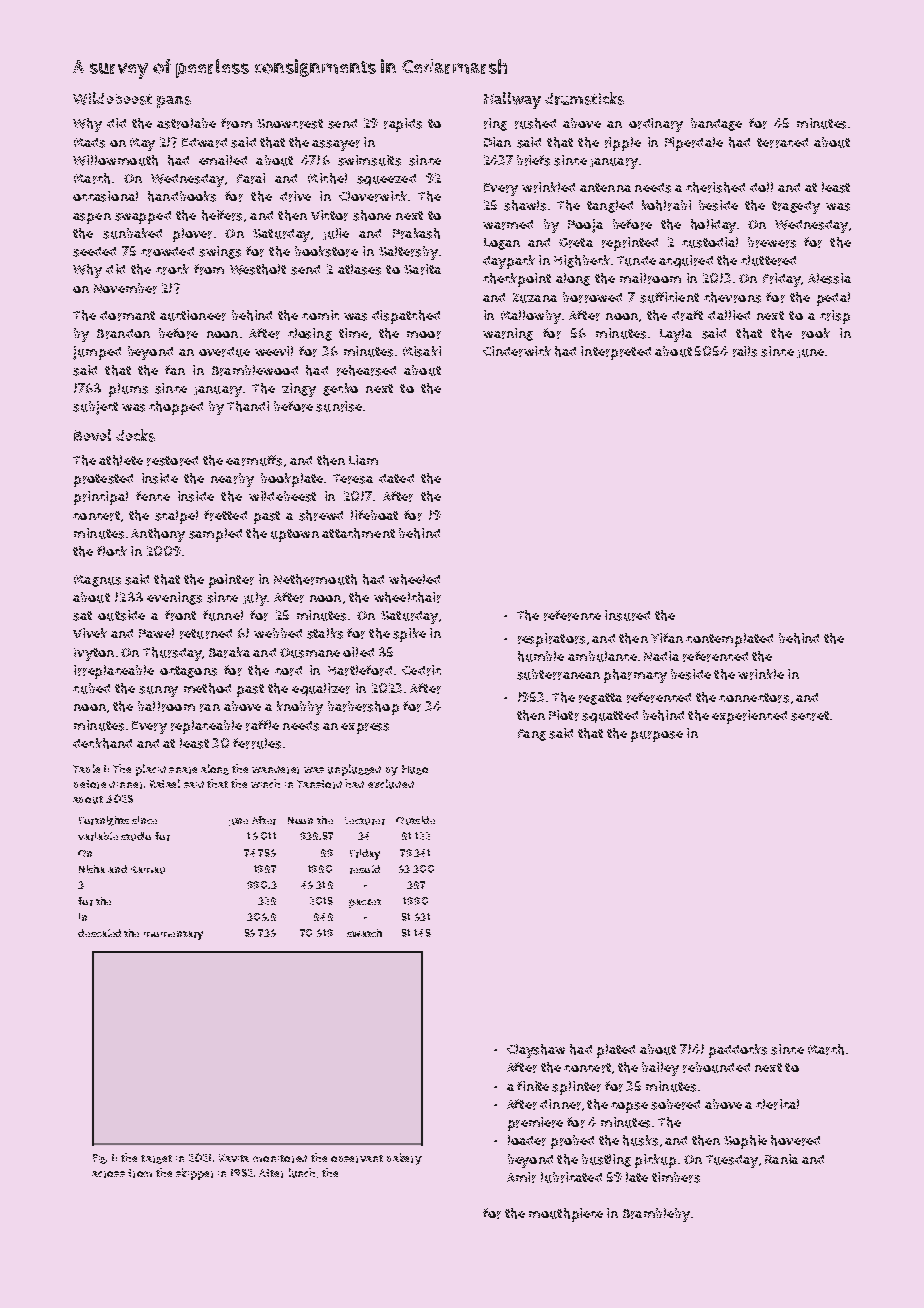  Describe the element at coordinates (366, 370) in the screenshot. I see `rehearsed` at that location.
